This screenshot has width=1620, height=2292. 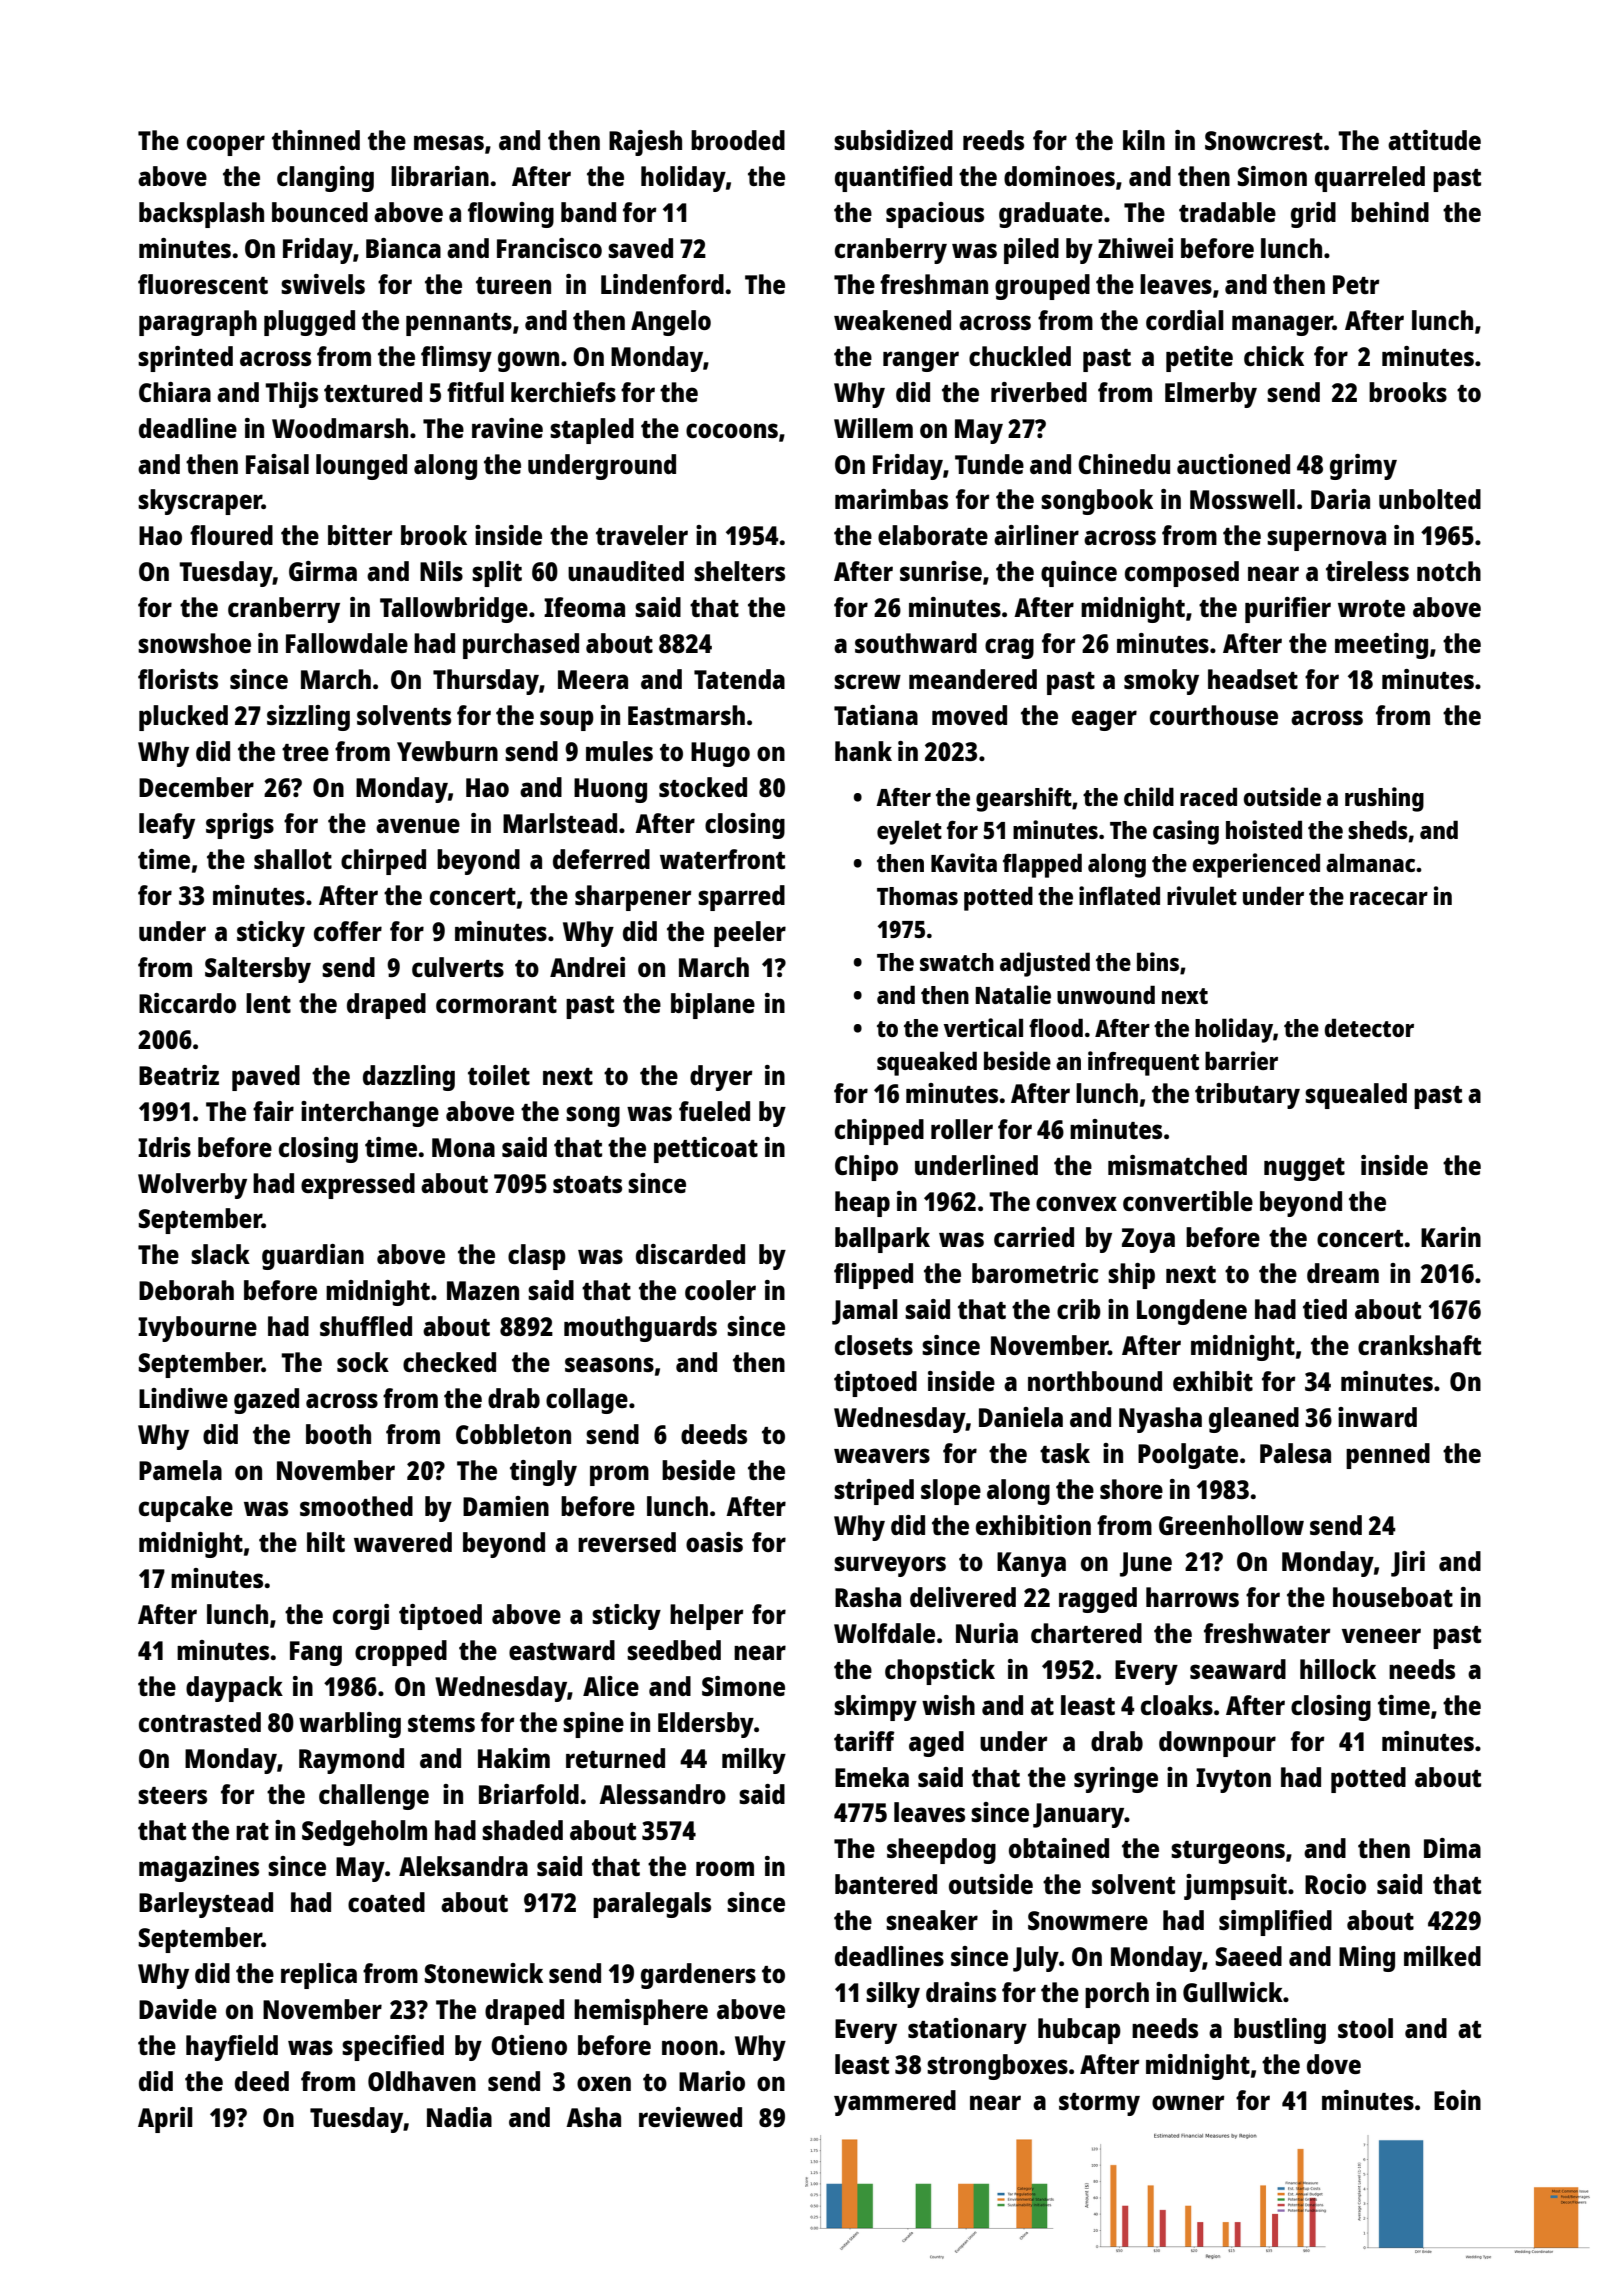 I want to click on dryer, so click(x=721, y=1078).
